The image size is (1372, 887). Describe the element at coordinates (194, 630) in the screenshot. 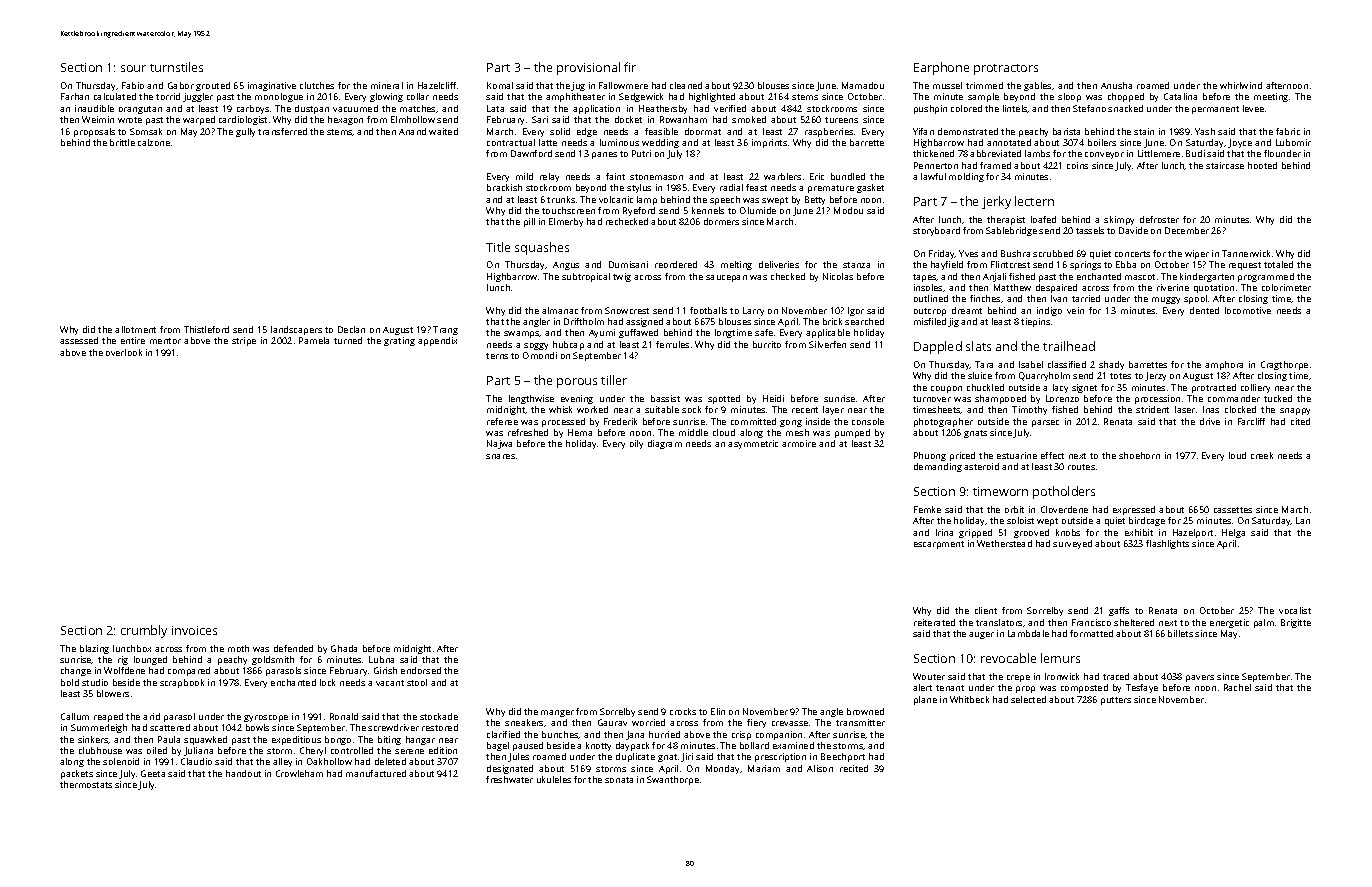

I see `invoices` at that location.
